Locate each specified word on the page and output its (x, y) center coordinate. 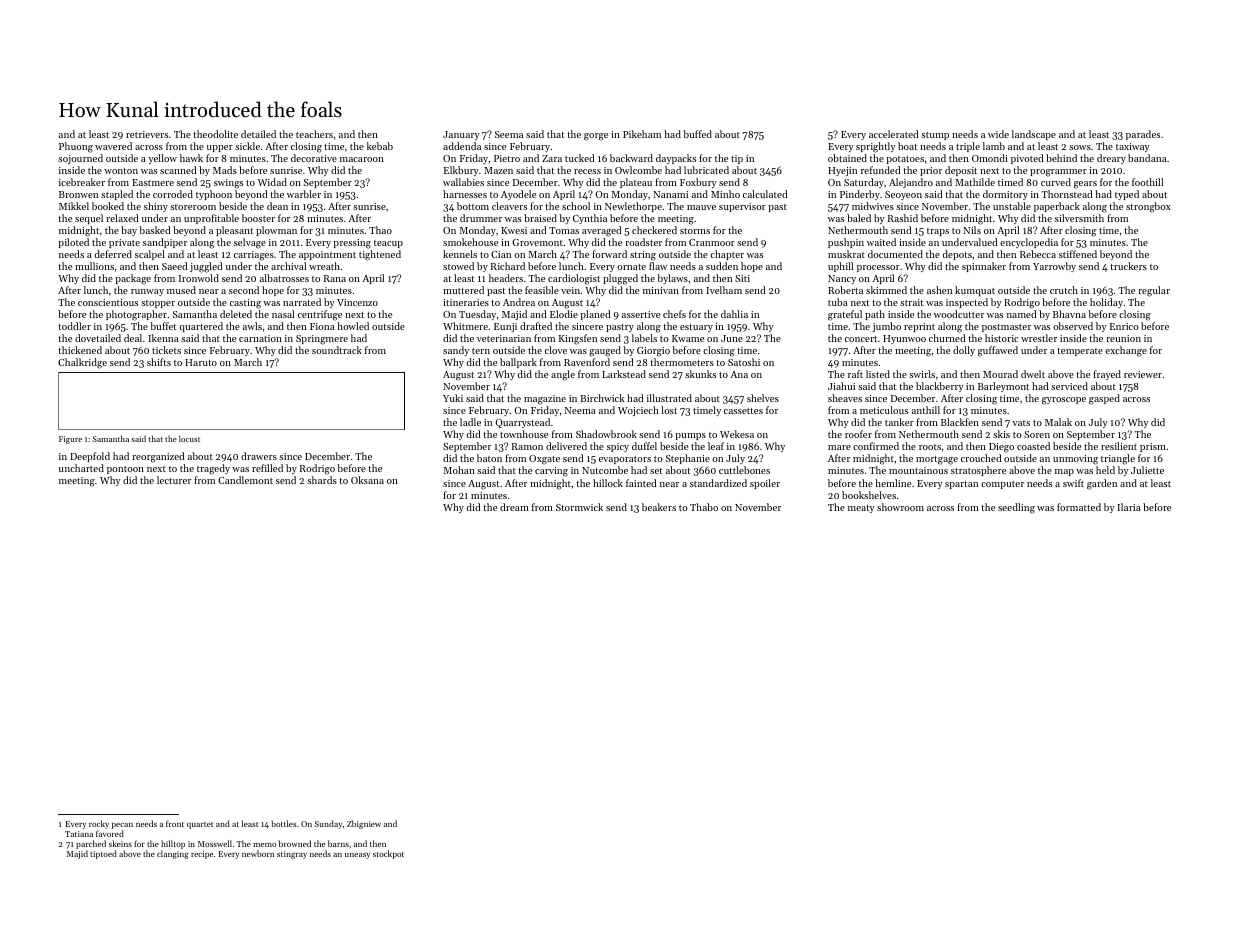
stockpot (388, 854)
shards (322, 480)
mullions (94, 266)
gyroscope (1064, 401)
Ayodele (518, 195)
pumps (690, 436)
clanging (173, 854)
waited (881, 242)
